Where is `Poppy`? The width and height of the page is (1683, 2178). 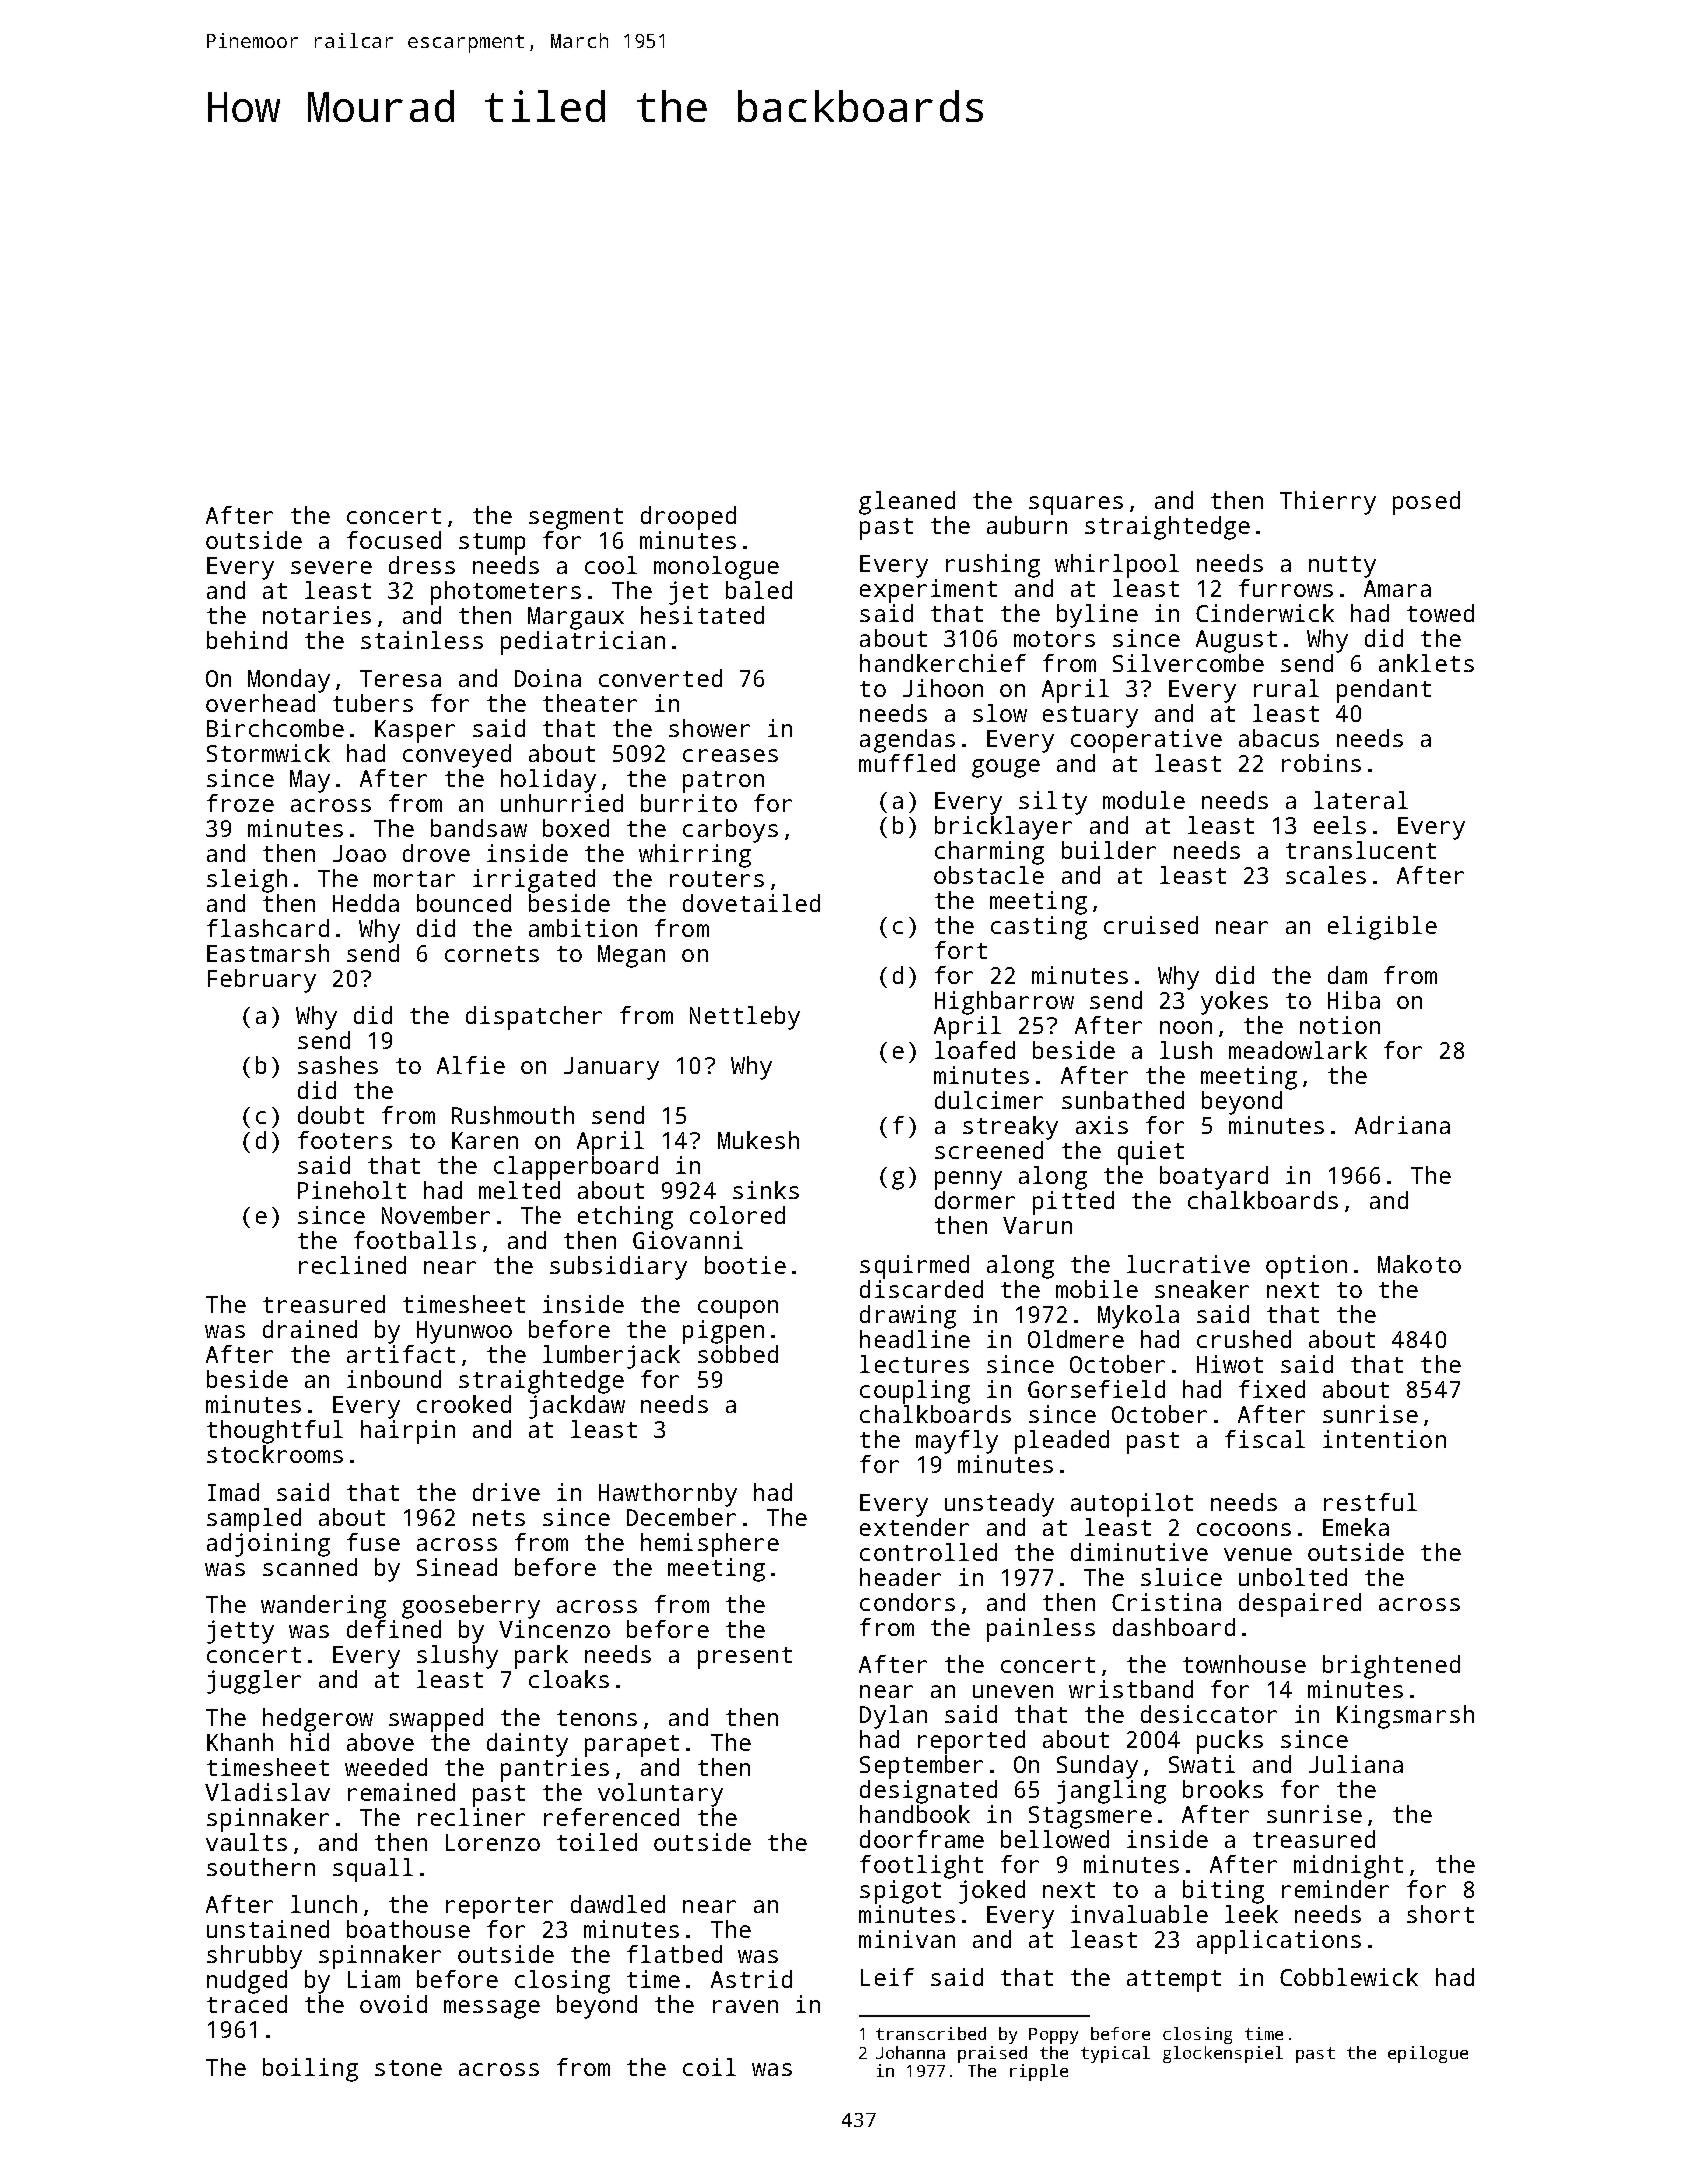
Poppy is located at coordinates (1053, 2036).
